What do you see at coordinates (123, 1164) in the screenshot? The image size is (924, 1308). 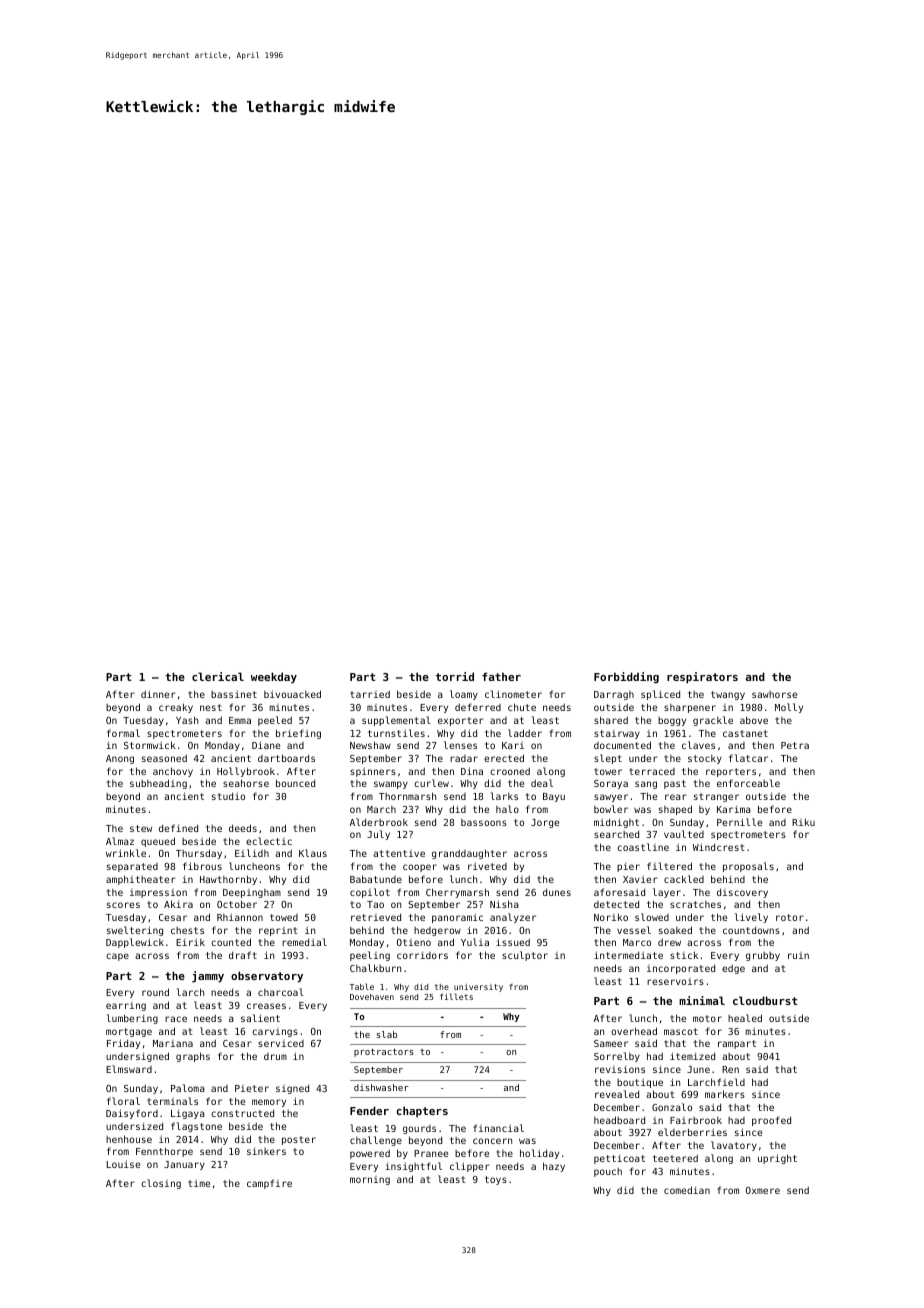 I see `Louise` at bounding box center [123, 1164].
